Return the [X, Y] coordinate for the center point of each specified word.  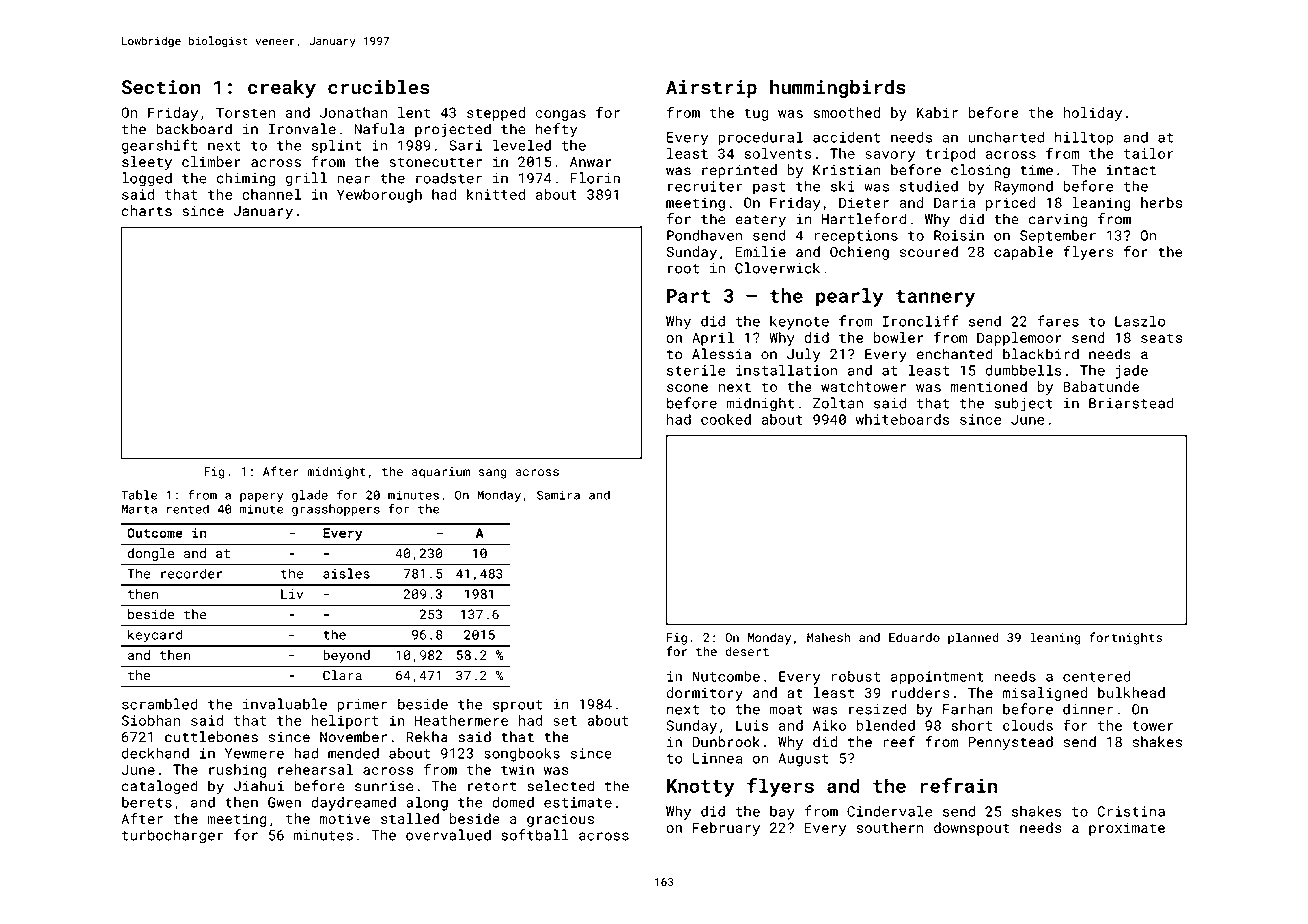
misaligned [1044, 694]
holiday [1092, 114]
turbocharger [173, 836]
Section [161, 87]
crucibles [379, 87]
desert [747, 651]
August [803, 760]
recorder [191, 573]
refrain [959, 785]
